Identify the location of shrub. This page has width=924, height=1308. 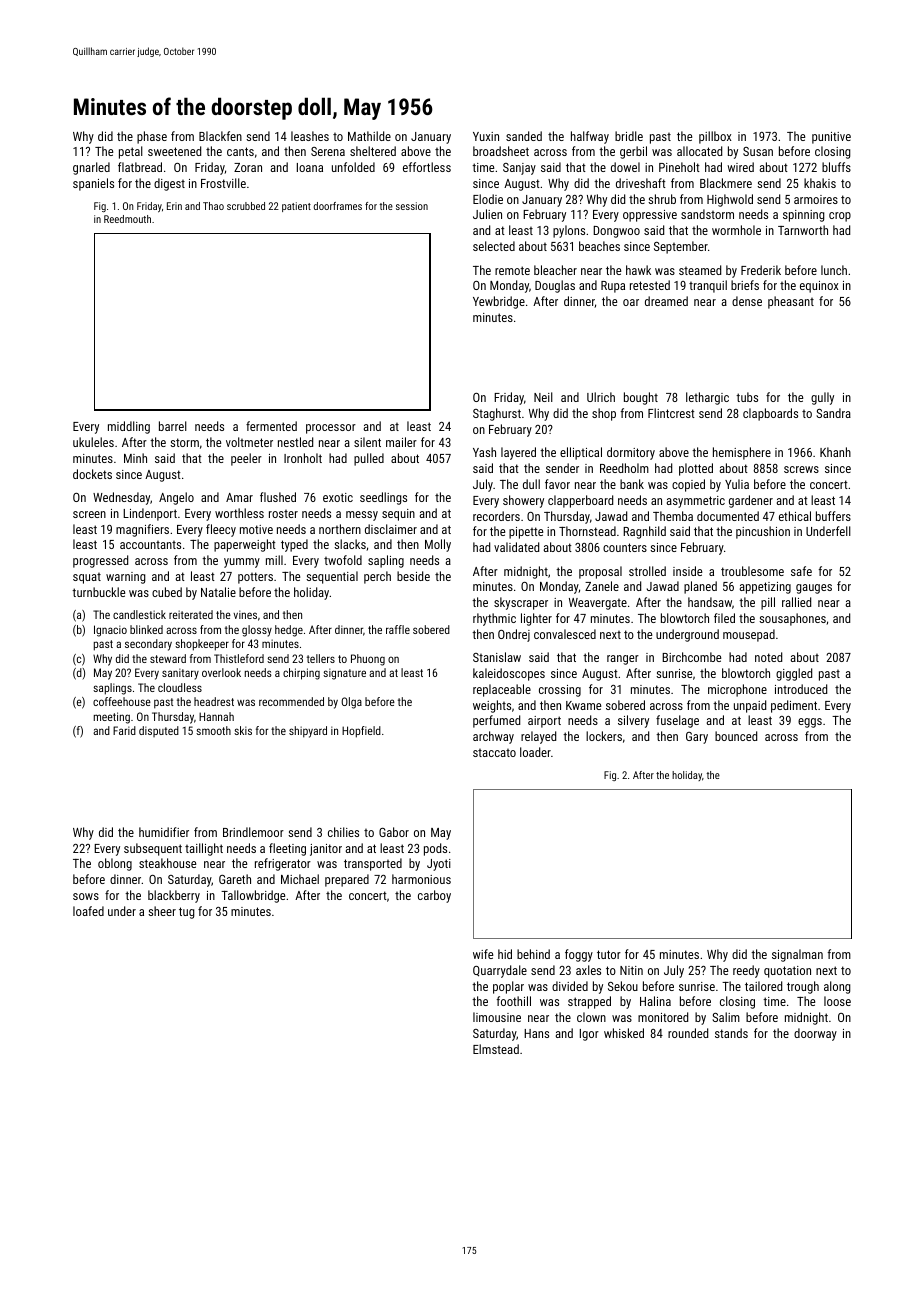
(662, 199).
